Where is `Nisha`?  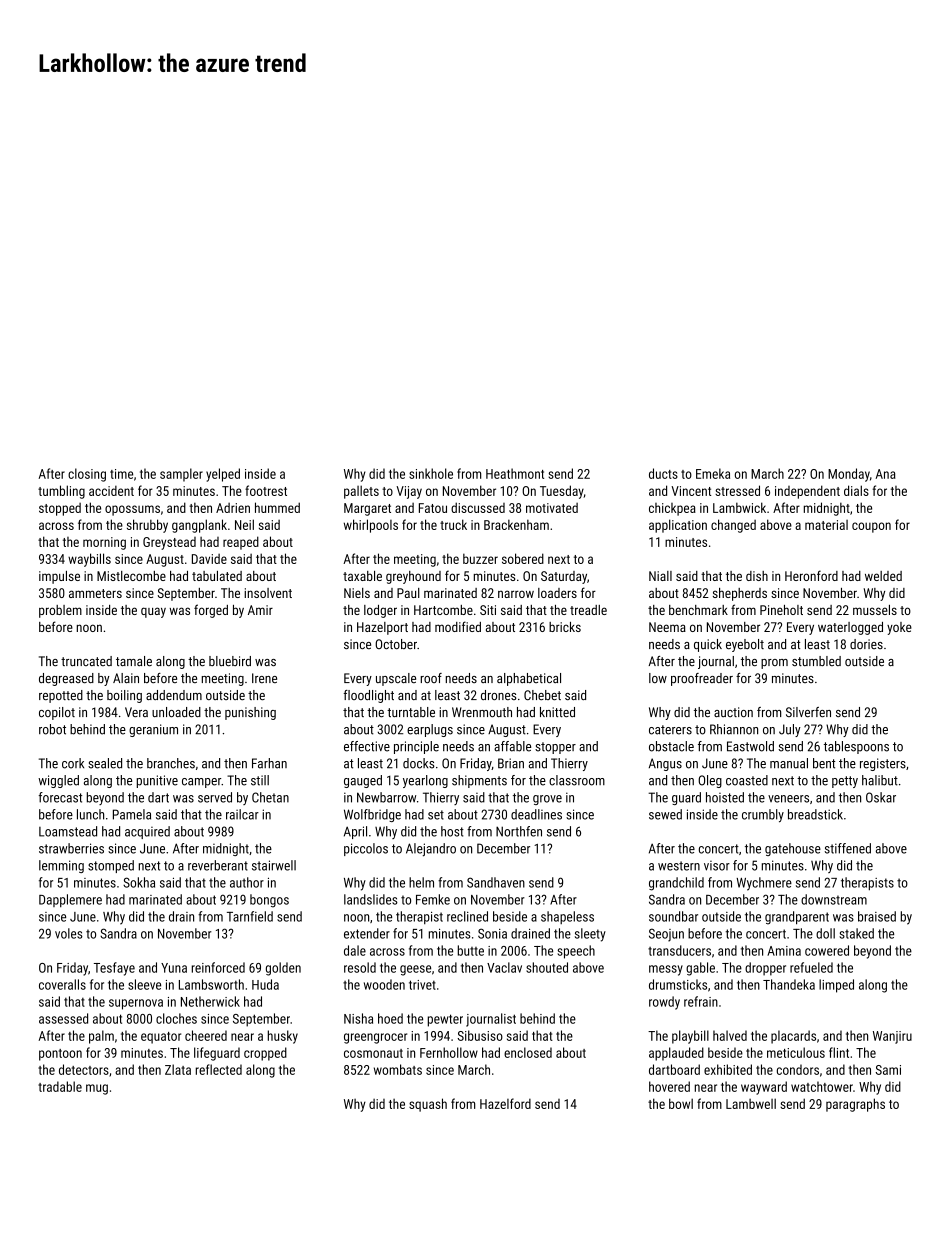 Nisha is located at coordinates (358, 1018).
